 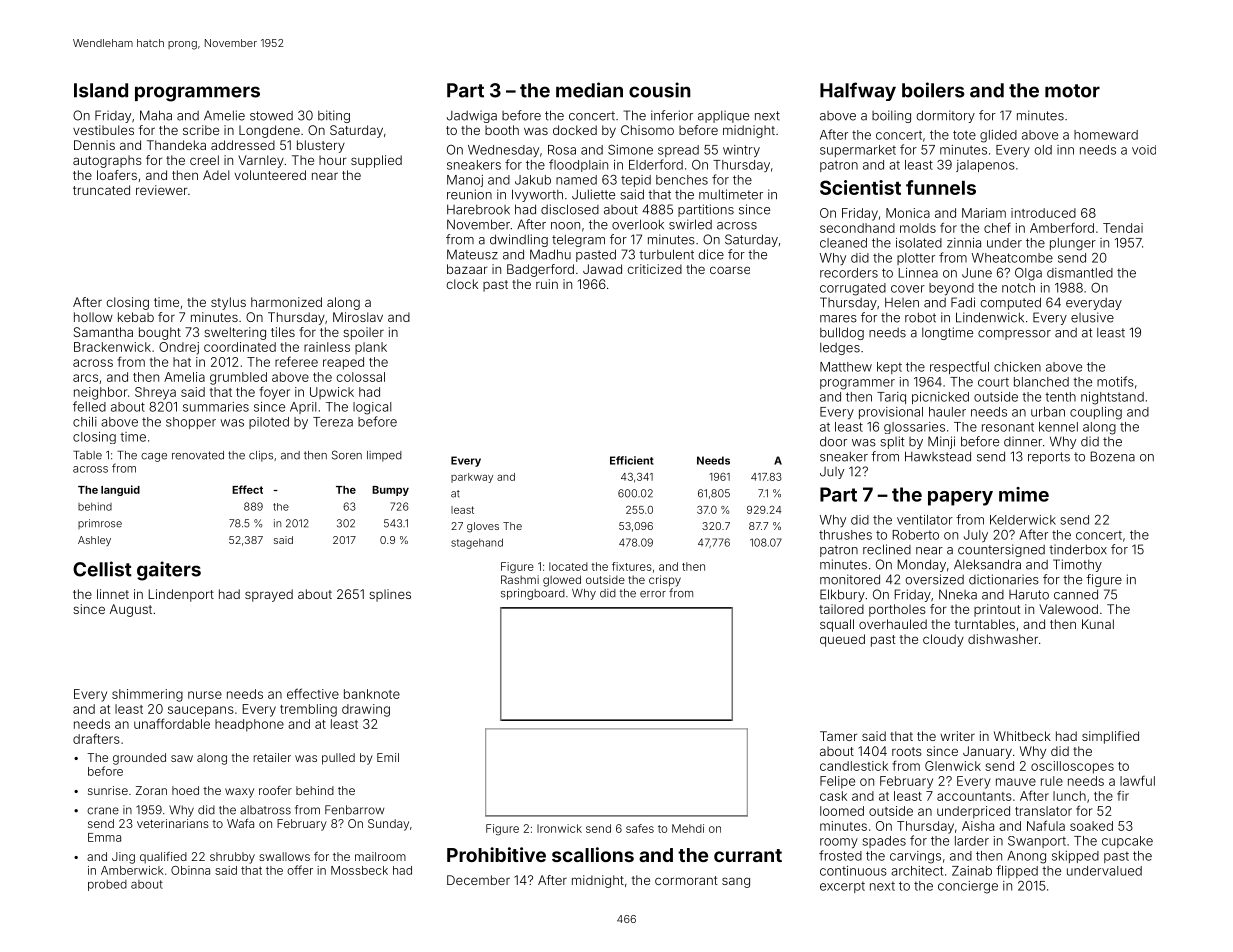 What do you see at coordinates (284, 856) in the screenshot?
I see `swallows` at bounding box center [284, 856].
